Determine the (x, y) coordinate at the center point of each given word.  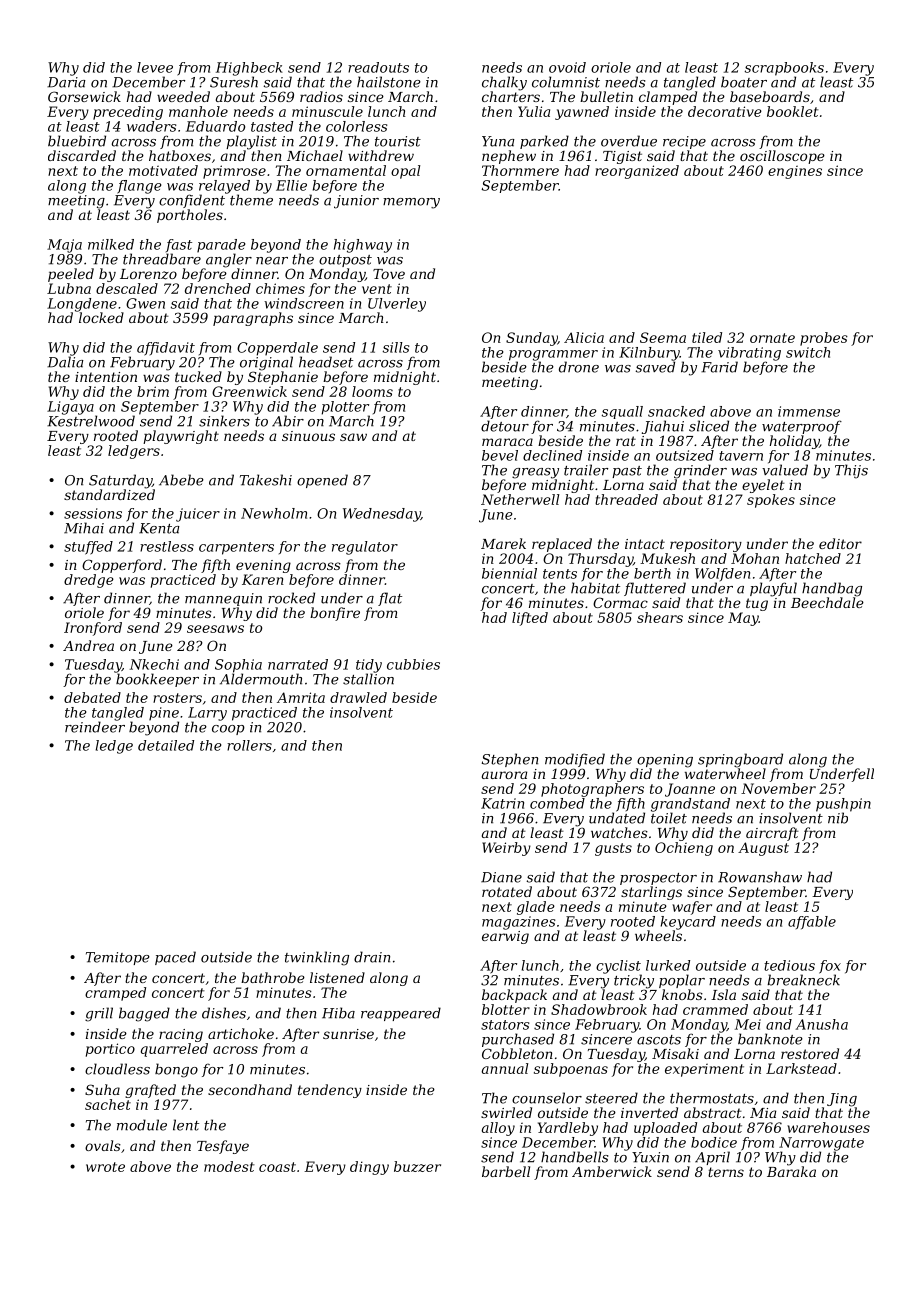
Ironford (93, 629)
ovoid (567, 67)
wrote (105, 1167)
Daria (66, 82)
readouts (378, 67)
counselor (547, 1098)
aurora (504, 775)
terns (726, 1172)
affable (812, 923)
